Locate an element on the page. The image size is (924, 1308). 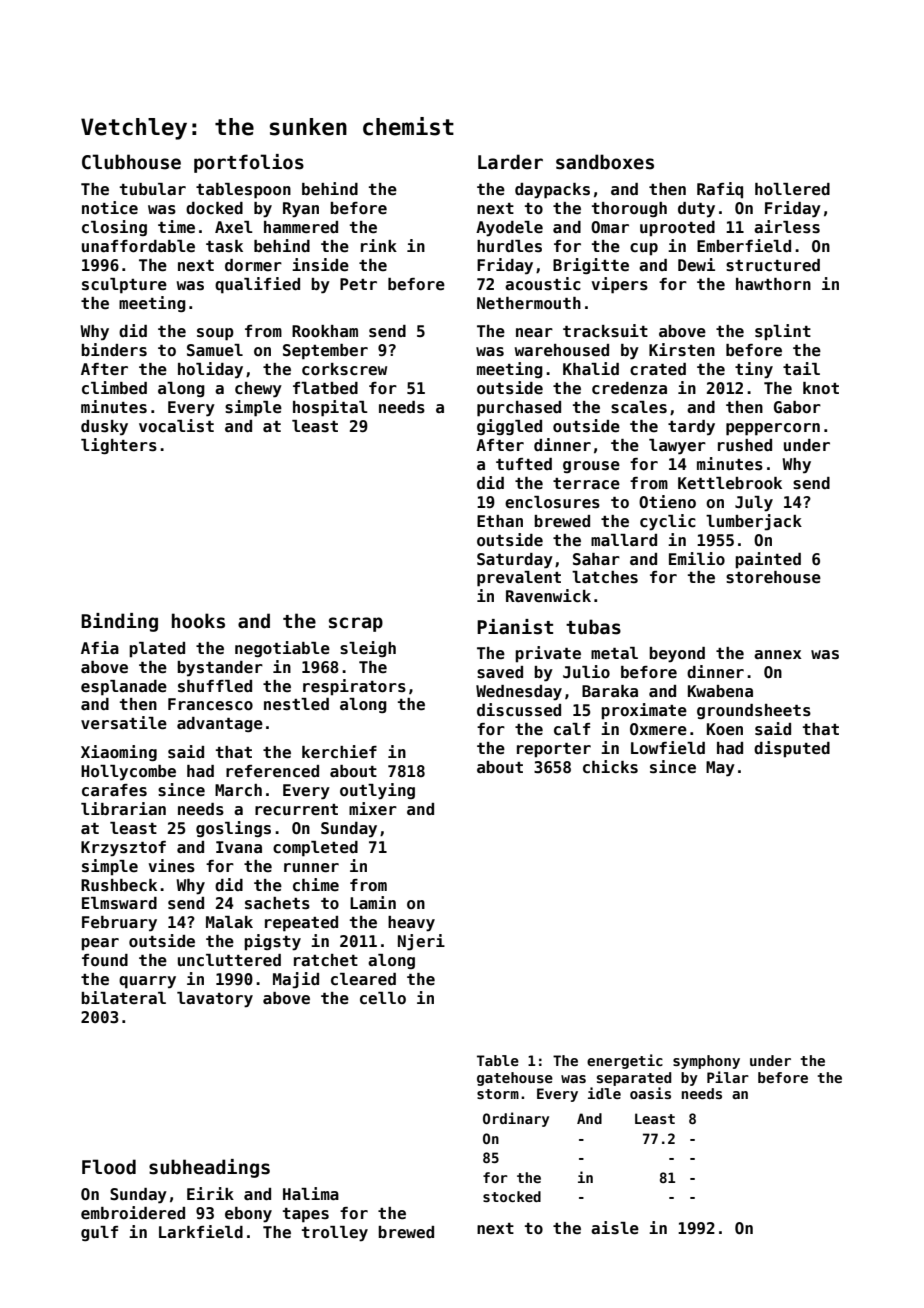
task is located at coordinates (224, 246).
